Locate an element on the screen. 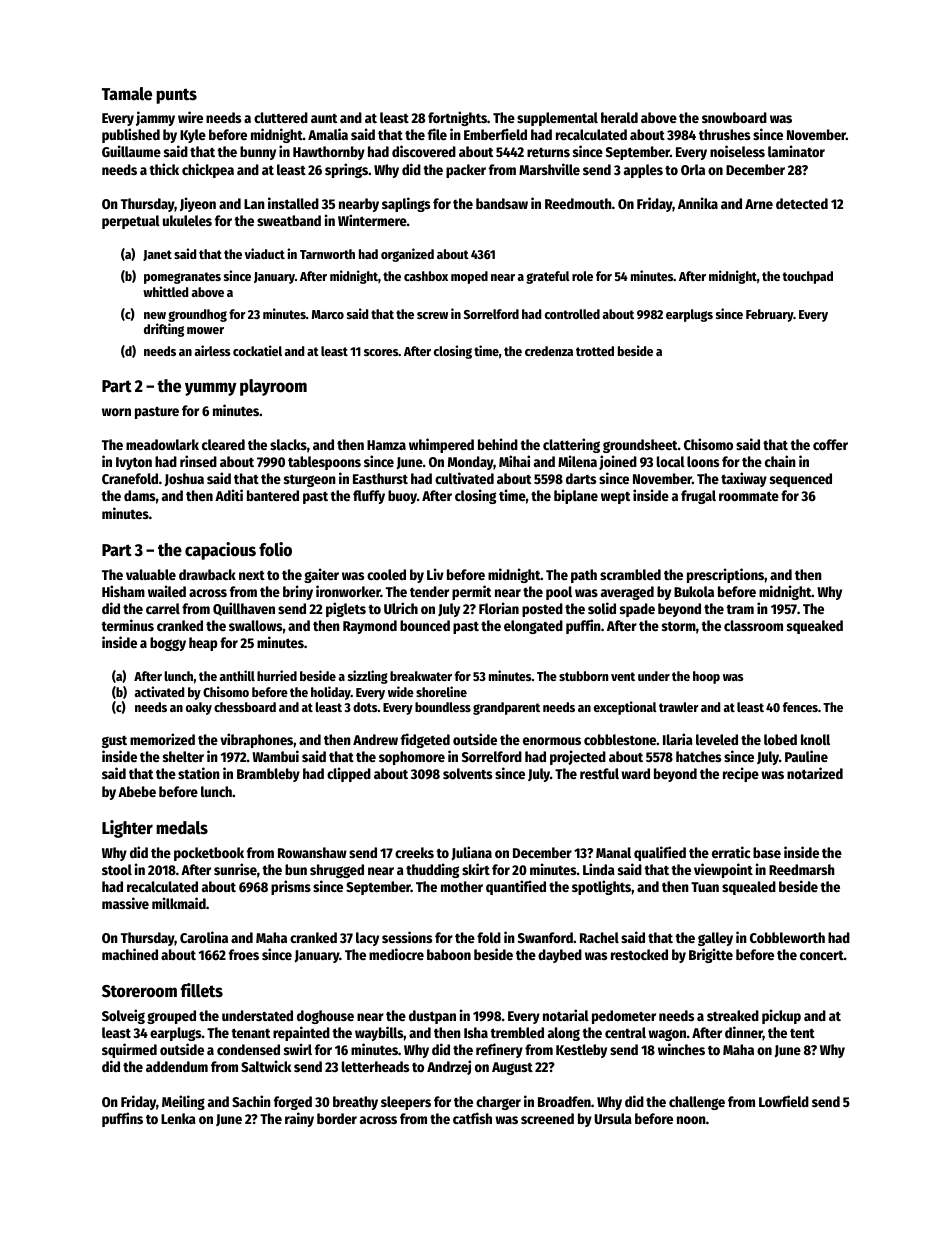 The height and width of the screenshot is (1233, 952). punts is located at coordinates (176, 96).
